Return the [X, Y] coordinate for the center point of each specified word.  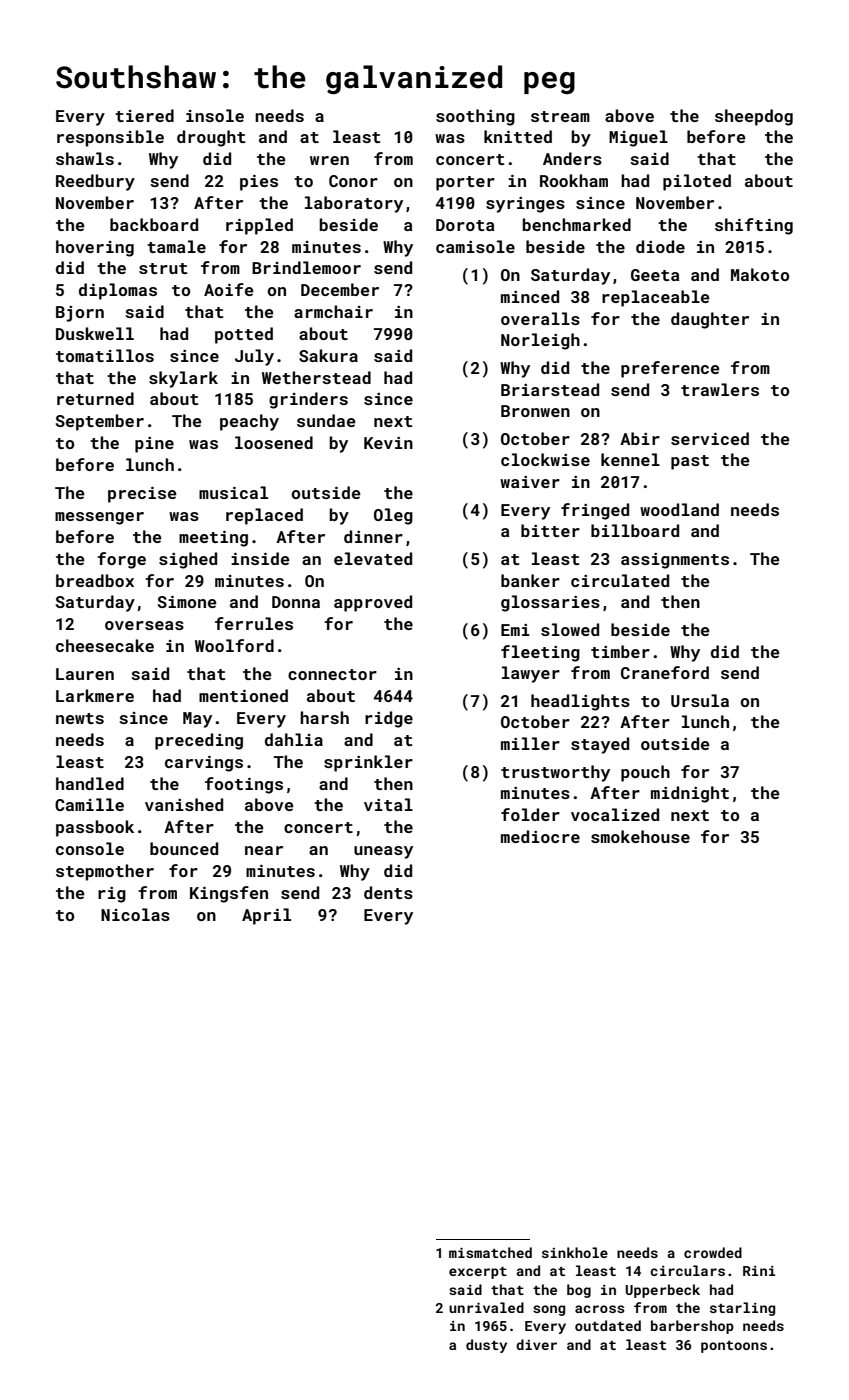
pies [259, 183]
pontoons [734, 1347]
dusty [486, 1346]
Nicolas [135, 914]
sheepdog [754, 117]
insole [215, 115]
